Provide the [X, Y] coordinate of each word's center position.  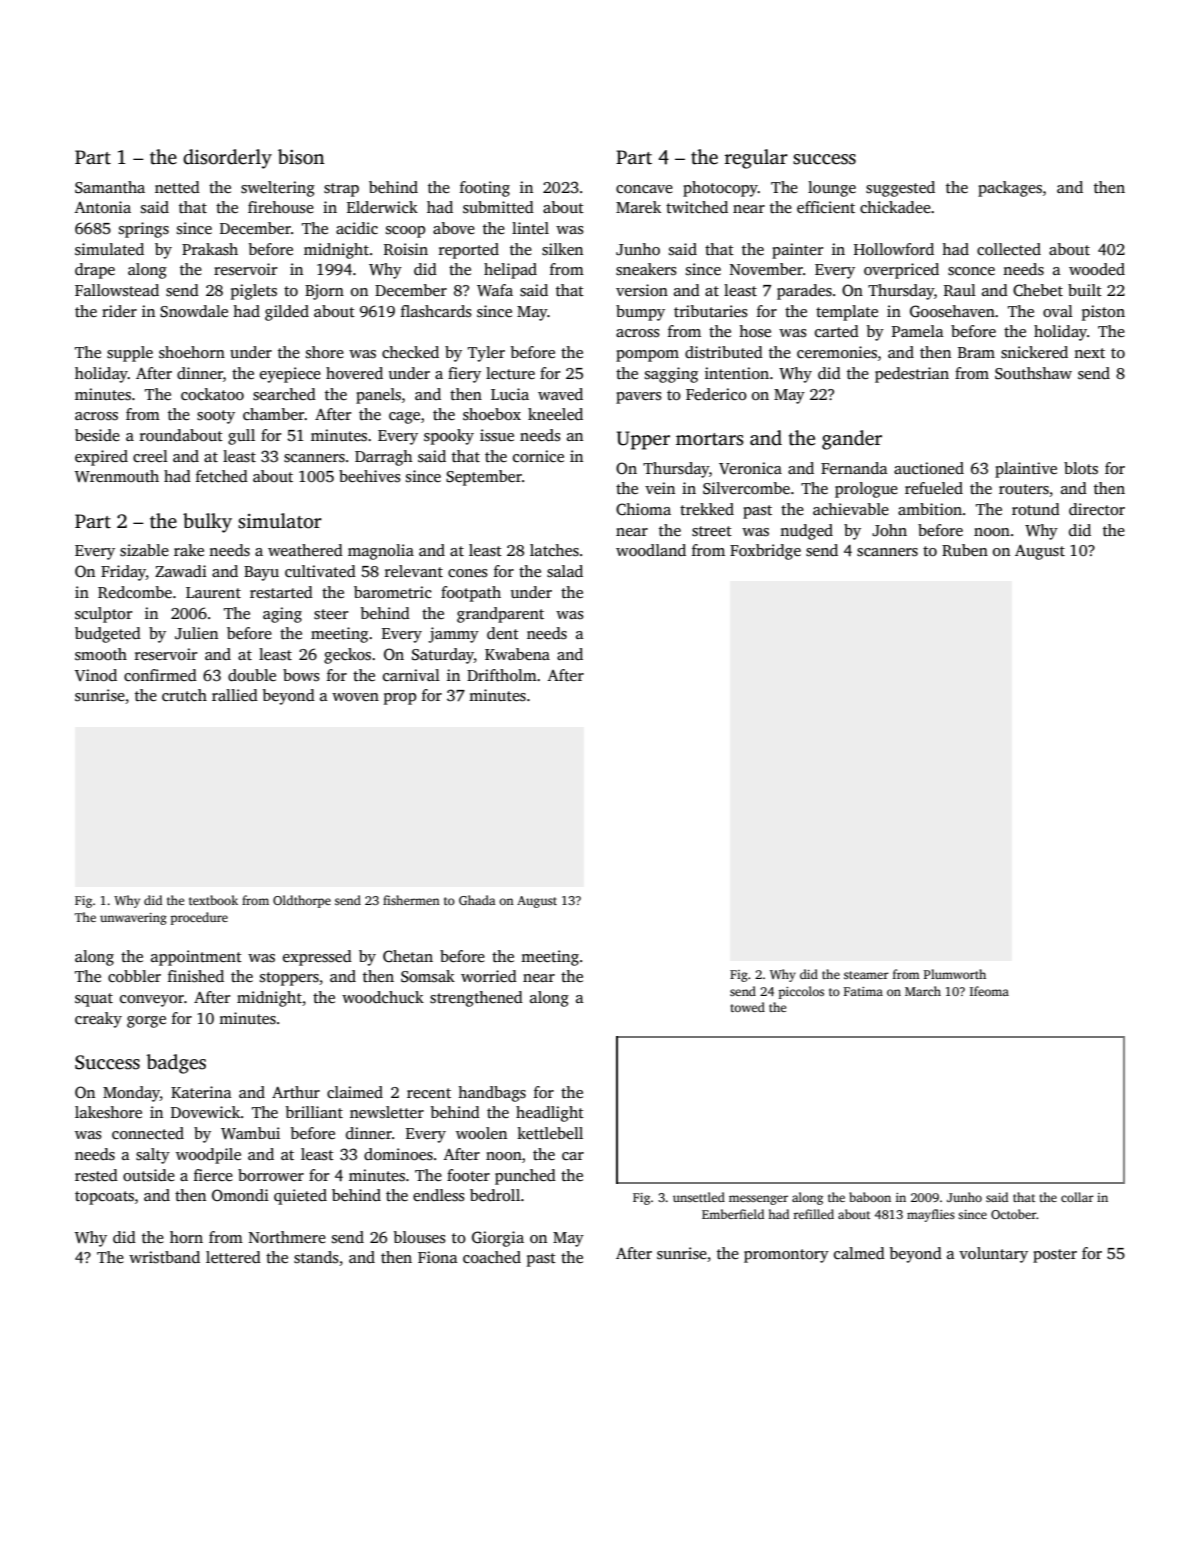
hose [755, 331]
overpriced [901, 271]
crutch [184, 695]
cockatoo [212, 394]
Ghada [477, 900]
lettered [233, 1257]
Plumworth [955, 974]
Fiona [438, 1257]
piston [1103, 313]
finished [196, 976]
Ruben [965, 550]
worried [489, 976]
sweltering [278, 189]
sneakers [646, 269]
